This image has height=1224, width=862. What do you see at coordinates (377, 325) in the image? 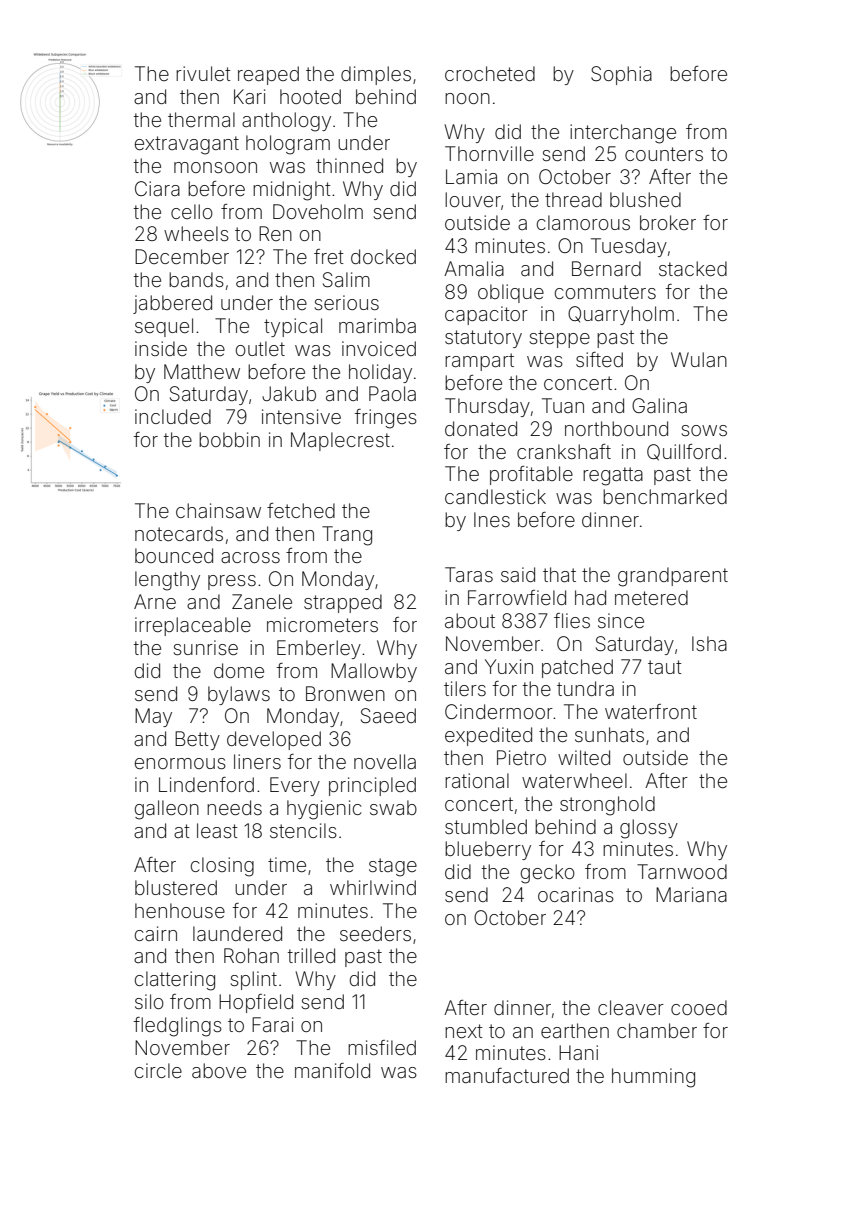
I see `marimba` at bounding box center [377, 325].
